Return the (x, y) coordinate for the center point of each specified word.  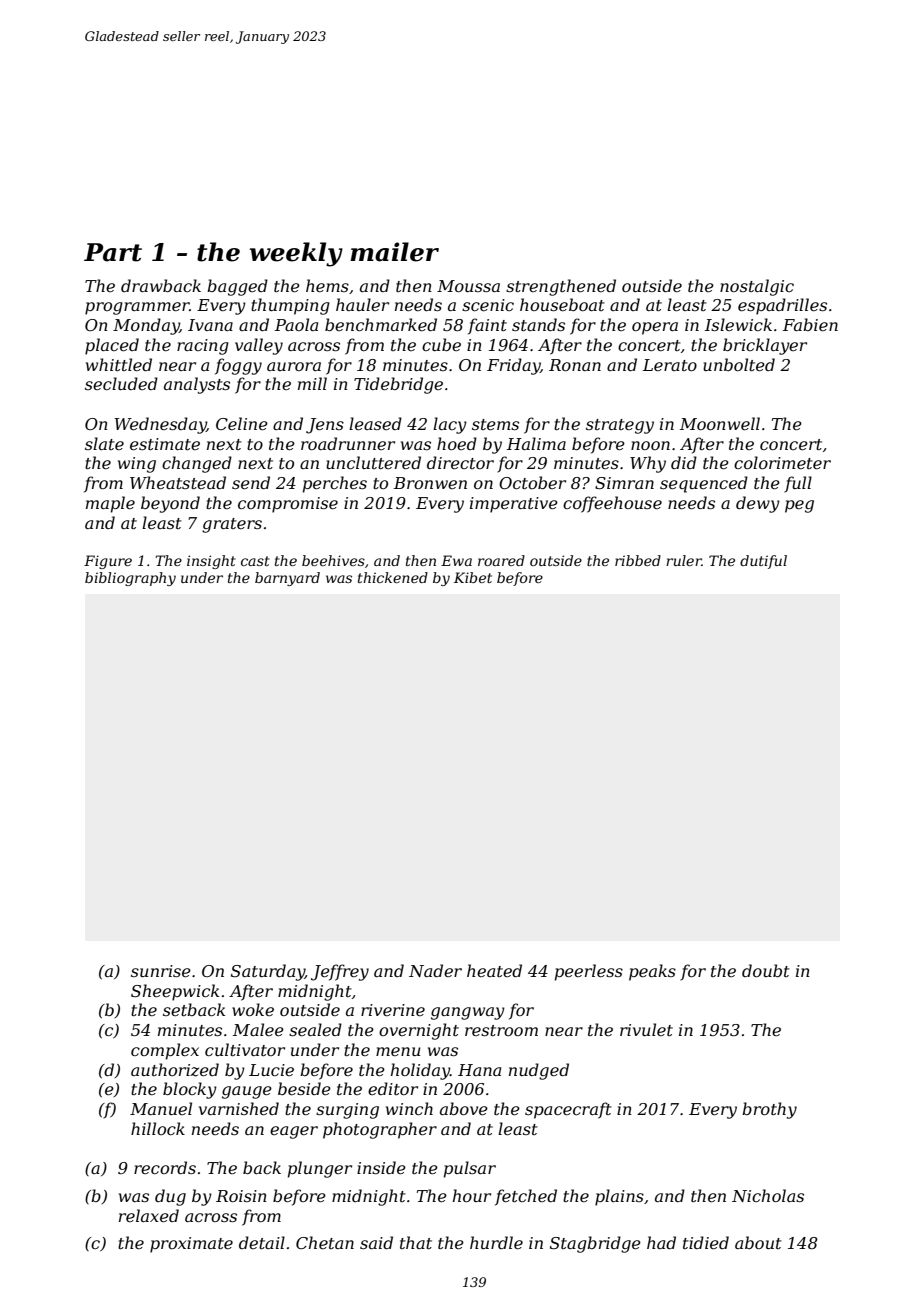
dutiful (763, 562)
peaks (652, 972)
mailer (394, 252)
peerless (589, 972)
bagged (237, 287)
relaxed (149, 1215)
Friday (513, 366)
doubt (766, 970)
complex (165, 1051)
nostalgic (757, 287)
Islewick (738, 324)
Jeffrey (340, 972)
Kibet (473, 577)
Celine (242, 423)
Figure (108, 562)
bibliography (130, 579)
